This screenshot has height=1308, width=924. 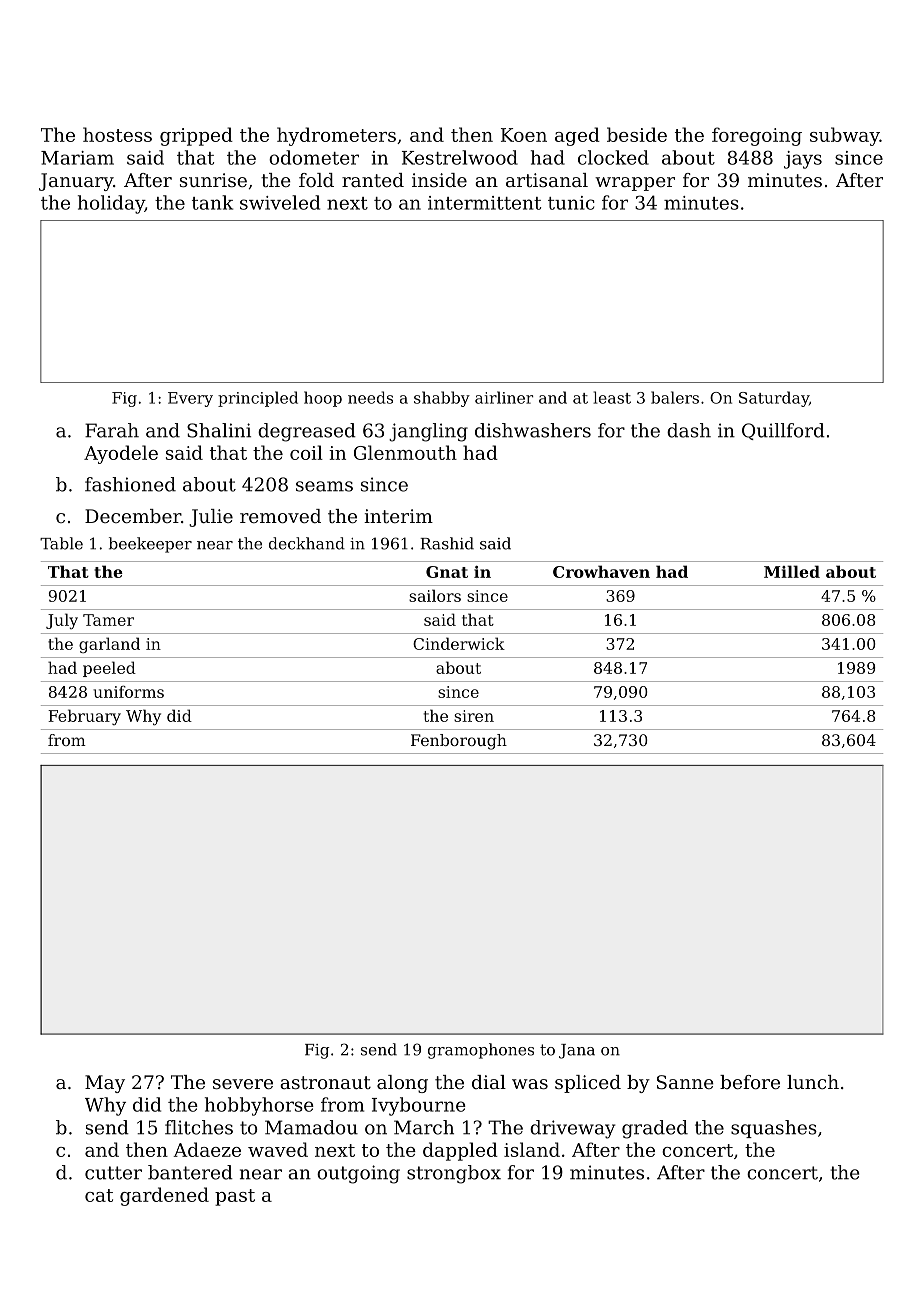 What do you see at coordinates (243, 1084) in the screenshot?
I see `severe` at bounding box center [243, 1084].
